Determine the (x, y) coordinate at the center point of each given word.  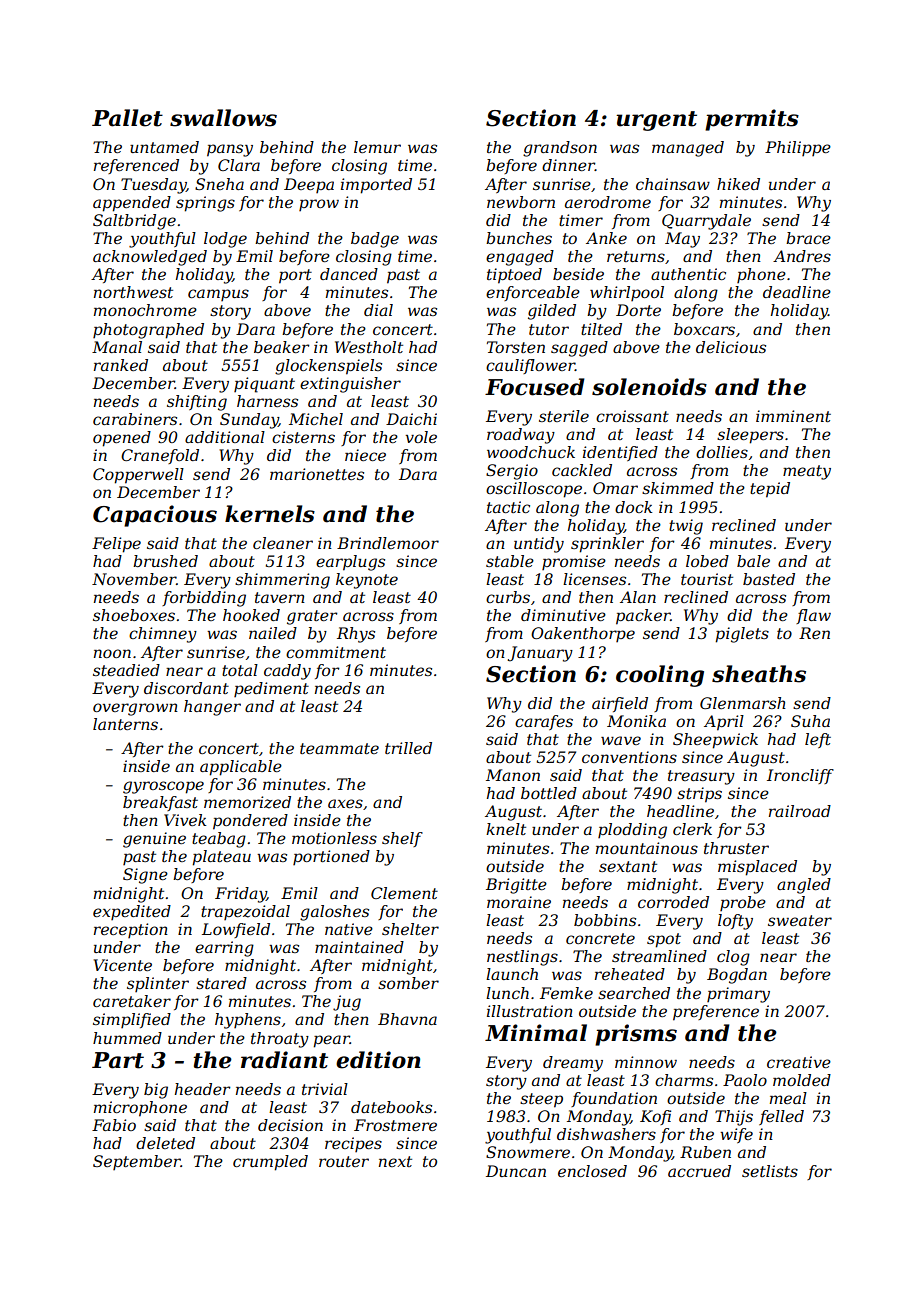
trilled (408, 748)
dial (378, 310)
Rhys (356, 635)
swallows (223, 118)
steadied (126, 670)
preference (716, 1013)
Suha (810, 721)
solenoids (649, 387)
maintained (359, 947)
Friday (241, 895)
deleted (165, 1143)
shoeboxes (134, 615)
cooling (660, 676)
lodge (225, 240)
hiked (738, 184)
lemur (377, 147)
